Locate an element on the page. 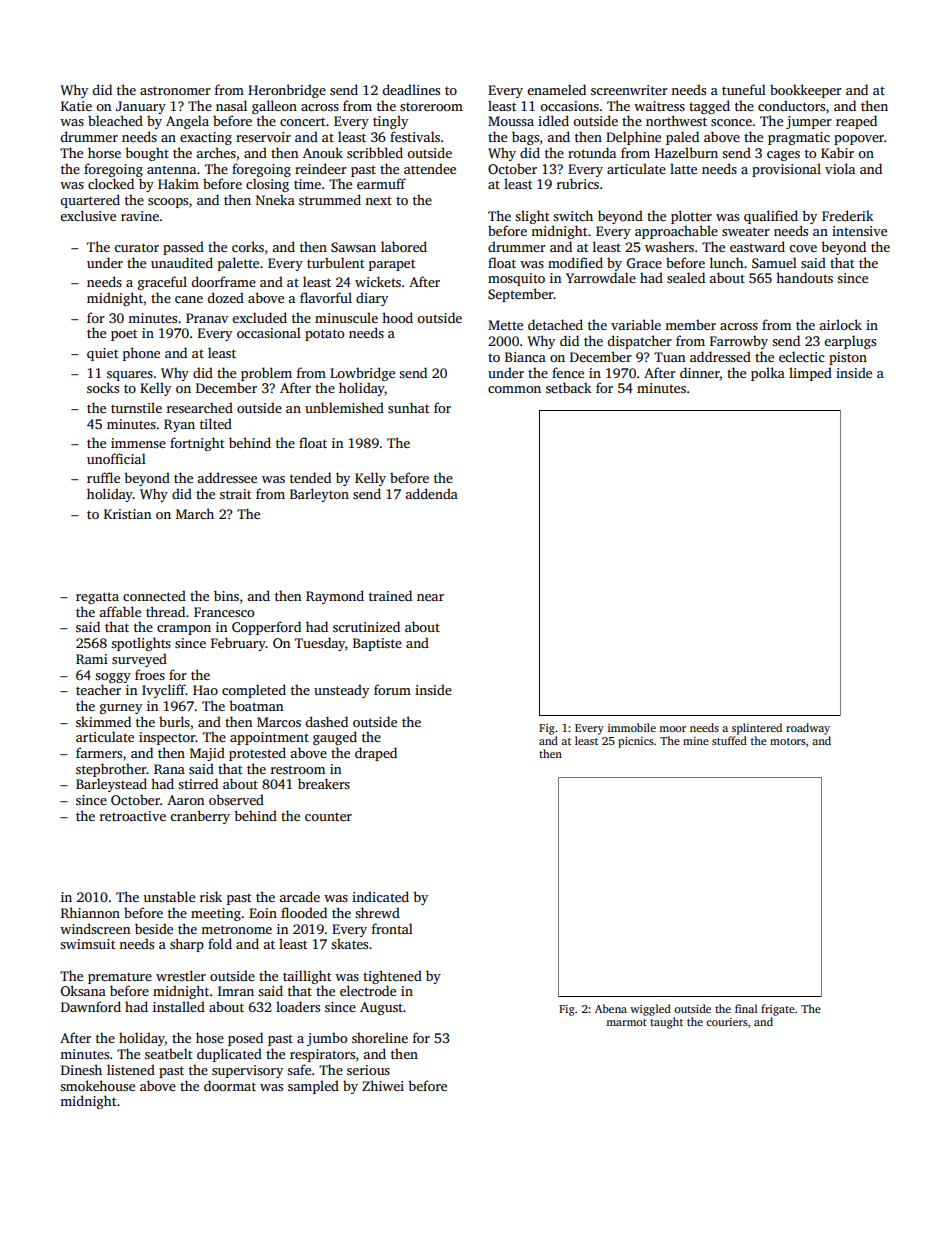  farmers is located at coordinates (99, 752).
